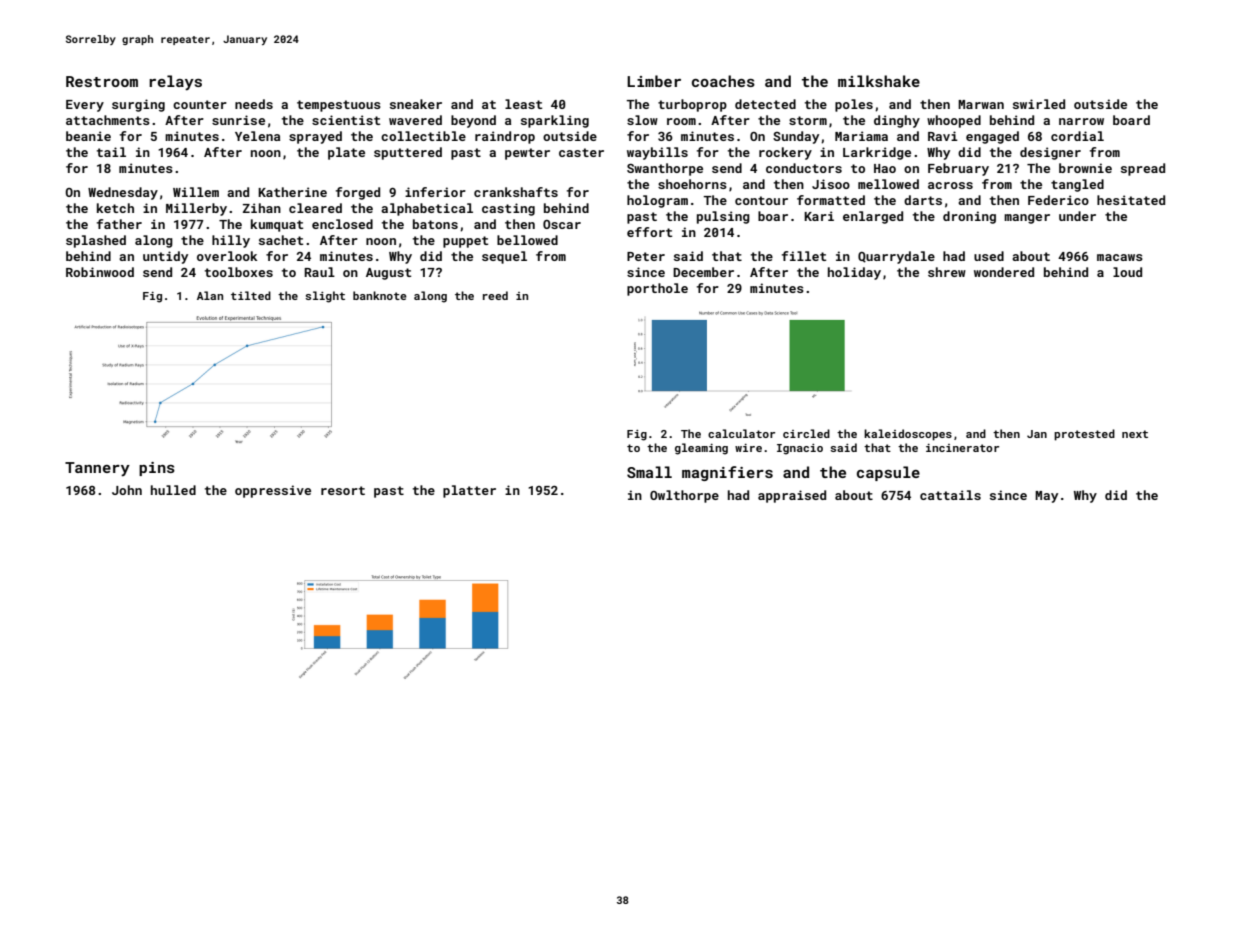 The width and height of the screenshot is (1233, 952). Describe the element at coordinates (741, 433) in the screenshot. I see `calculator` at that location.
